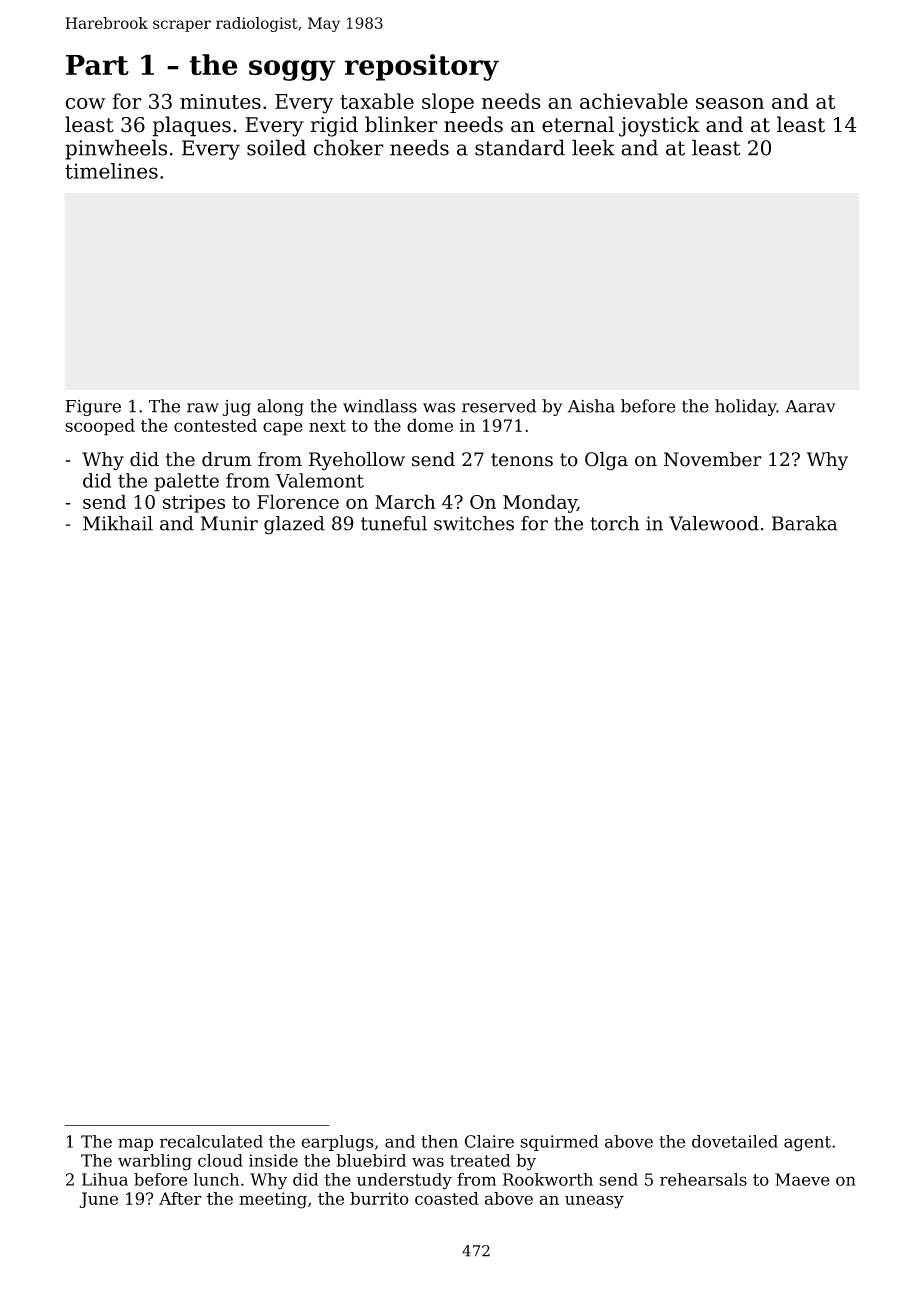 The image size is (924, 1308). Describe the element at coordinates (111, 171) in the screenshot. I see `timelines` at that location.
